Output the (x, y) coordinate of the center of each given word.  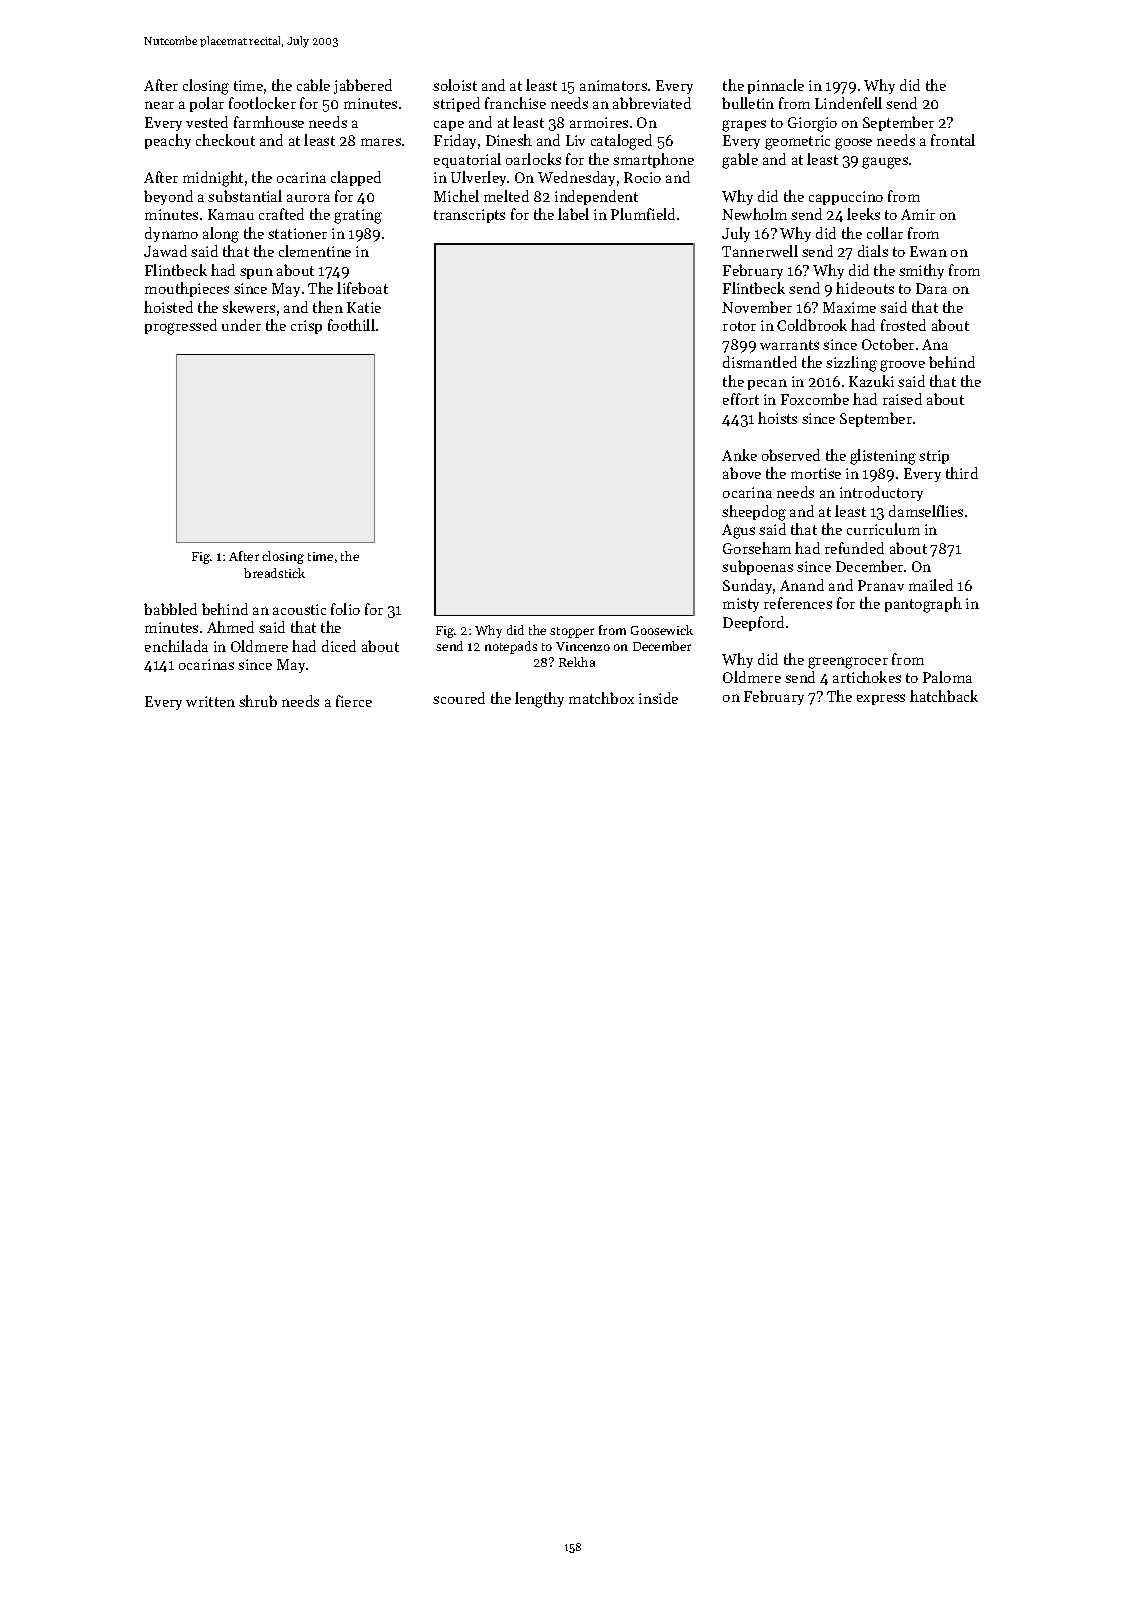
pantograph (923, 605)
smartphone (653, 160)
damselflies (926, 511)
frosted (903, 325)
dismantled (760, 362)
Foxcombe (815, 399)
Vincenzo (583, 646)
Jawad (165, 251)
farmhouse (269, 122)
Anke (739, 455)
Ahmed (230, 627)
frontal (953, 140)
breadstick (274, 573)
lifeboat (362, 288)
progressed (181, 327)
